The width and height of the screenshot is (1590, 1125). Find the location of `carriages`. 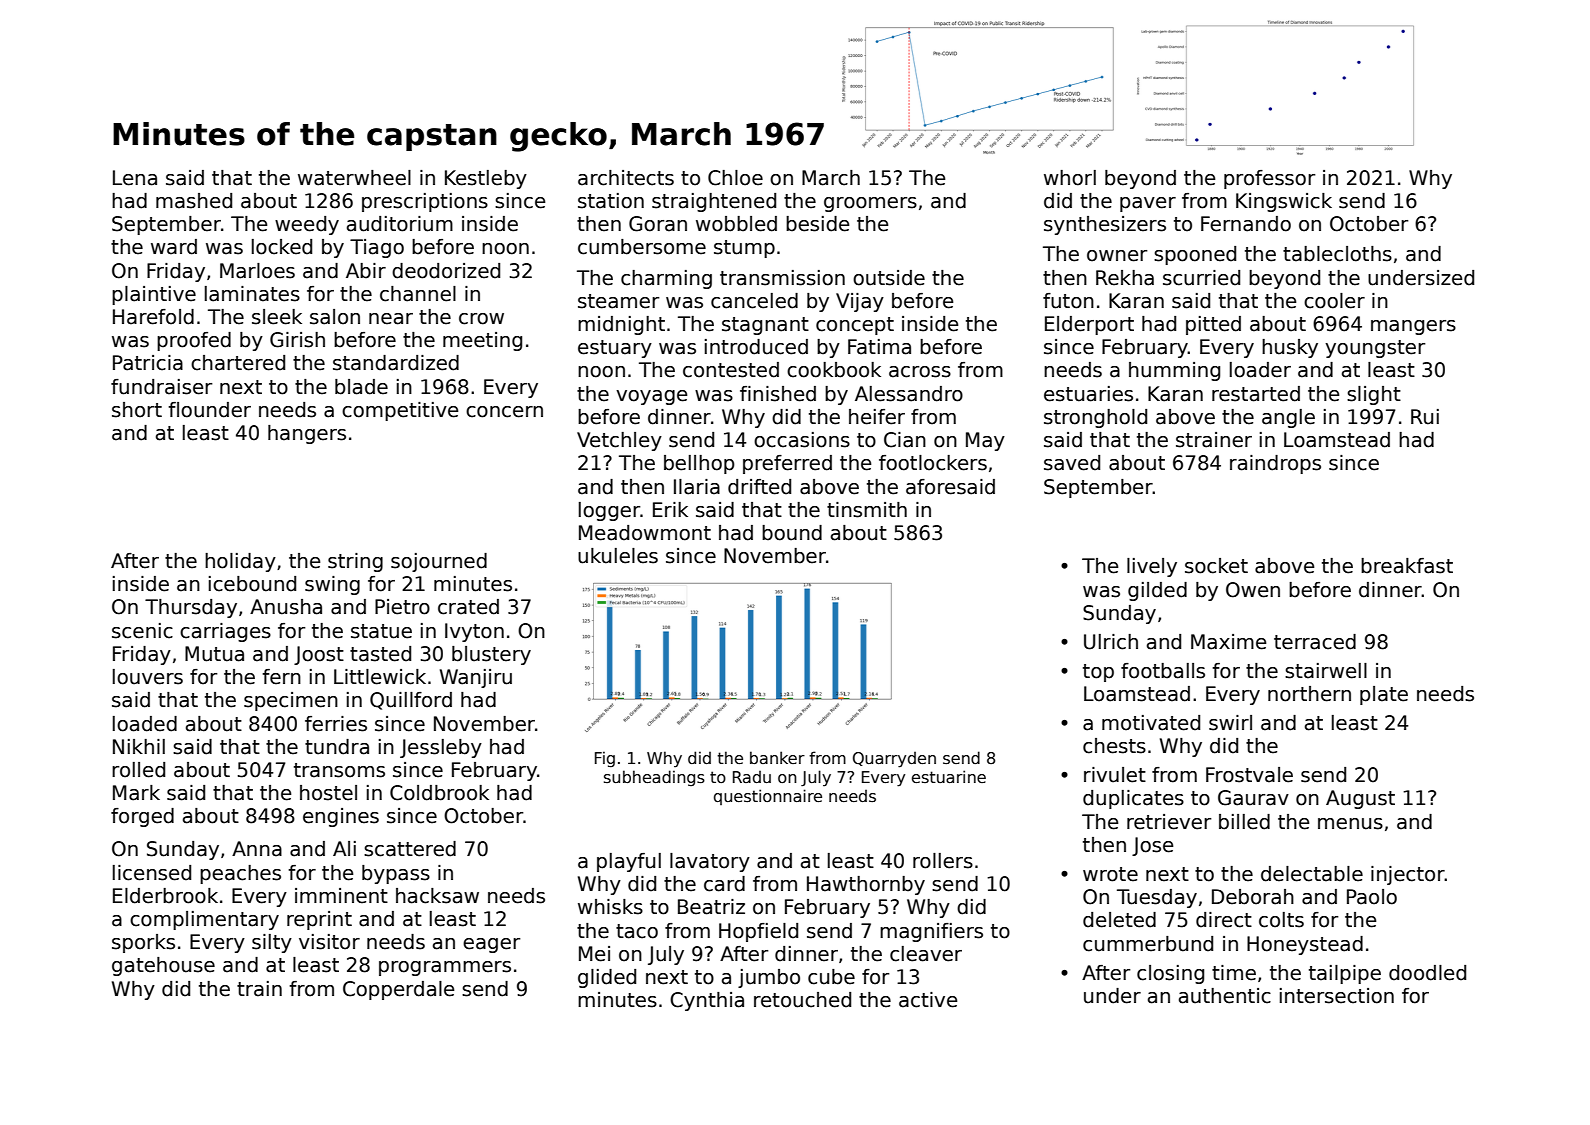

carriages is located at coordinates (225, 632).
